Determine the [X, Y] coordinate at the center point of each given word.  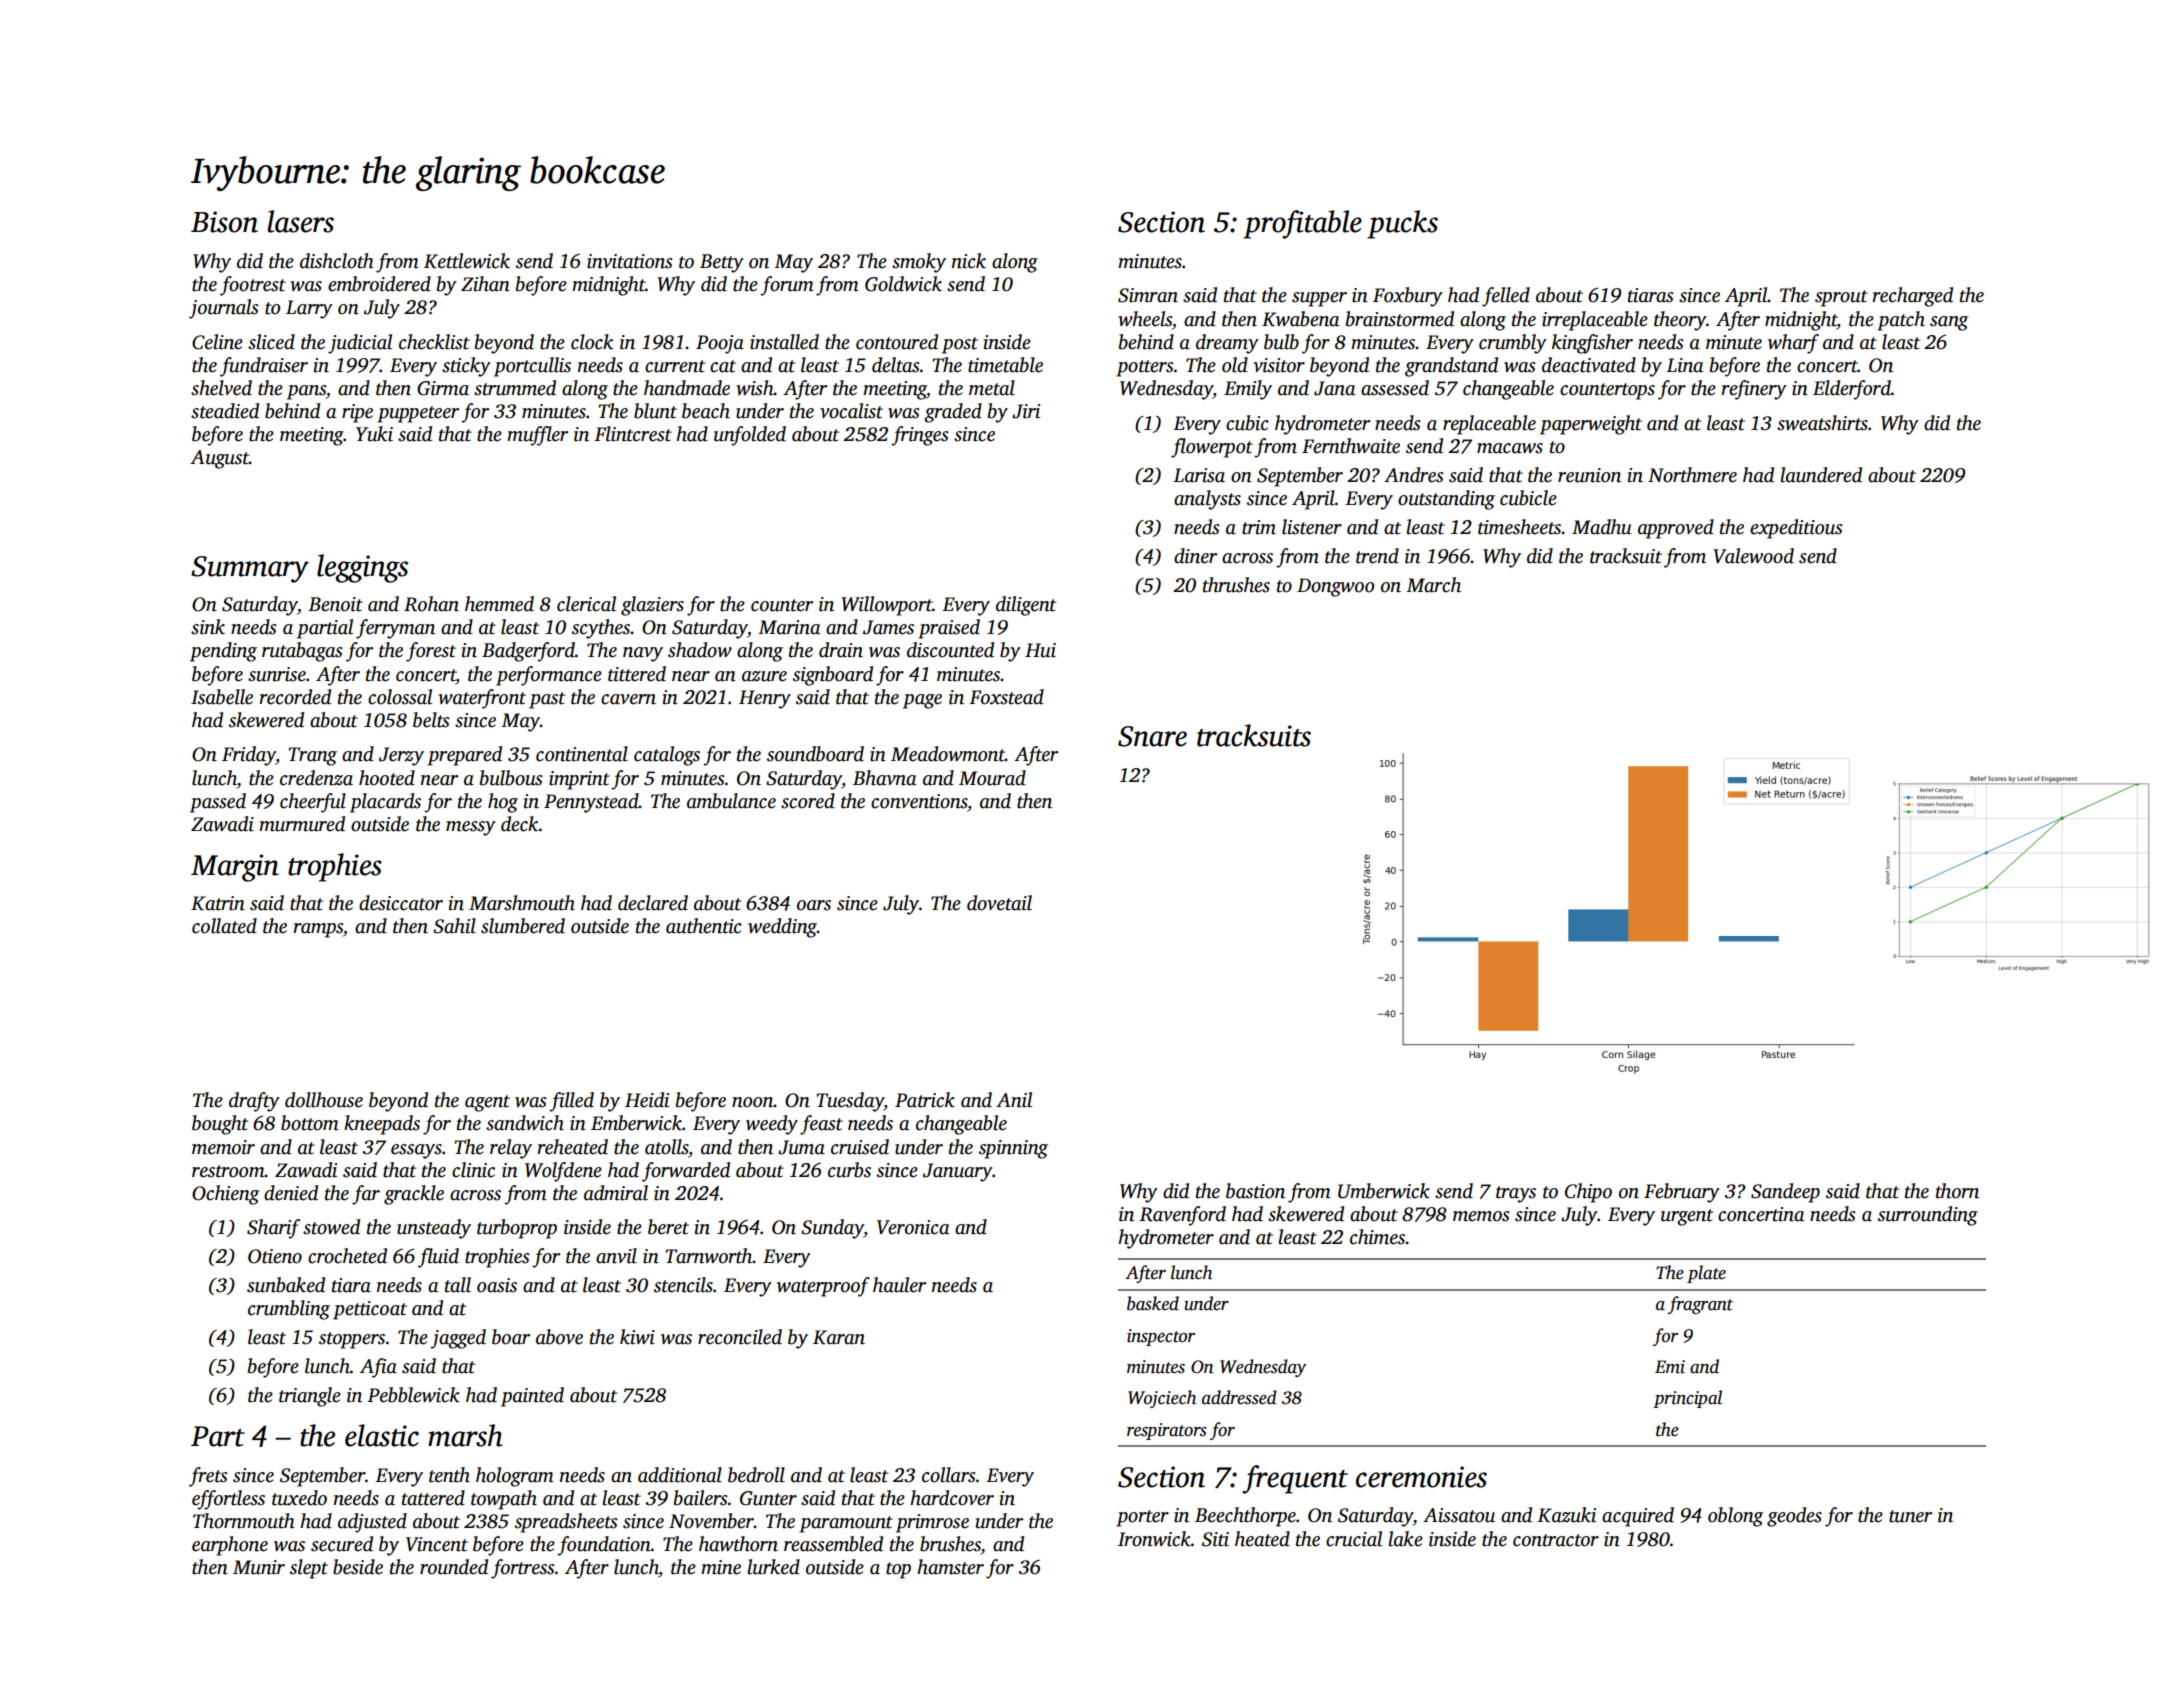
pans [306, 392]
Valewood [1753, 556]
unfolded [750, 436]
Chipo [1588, 1193]
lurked [773, 1567]
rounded [454, 1567]
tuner [1910, 1516]
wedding [782, 928]
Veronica [913, 1227]
